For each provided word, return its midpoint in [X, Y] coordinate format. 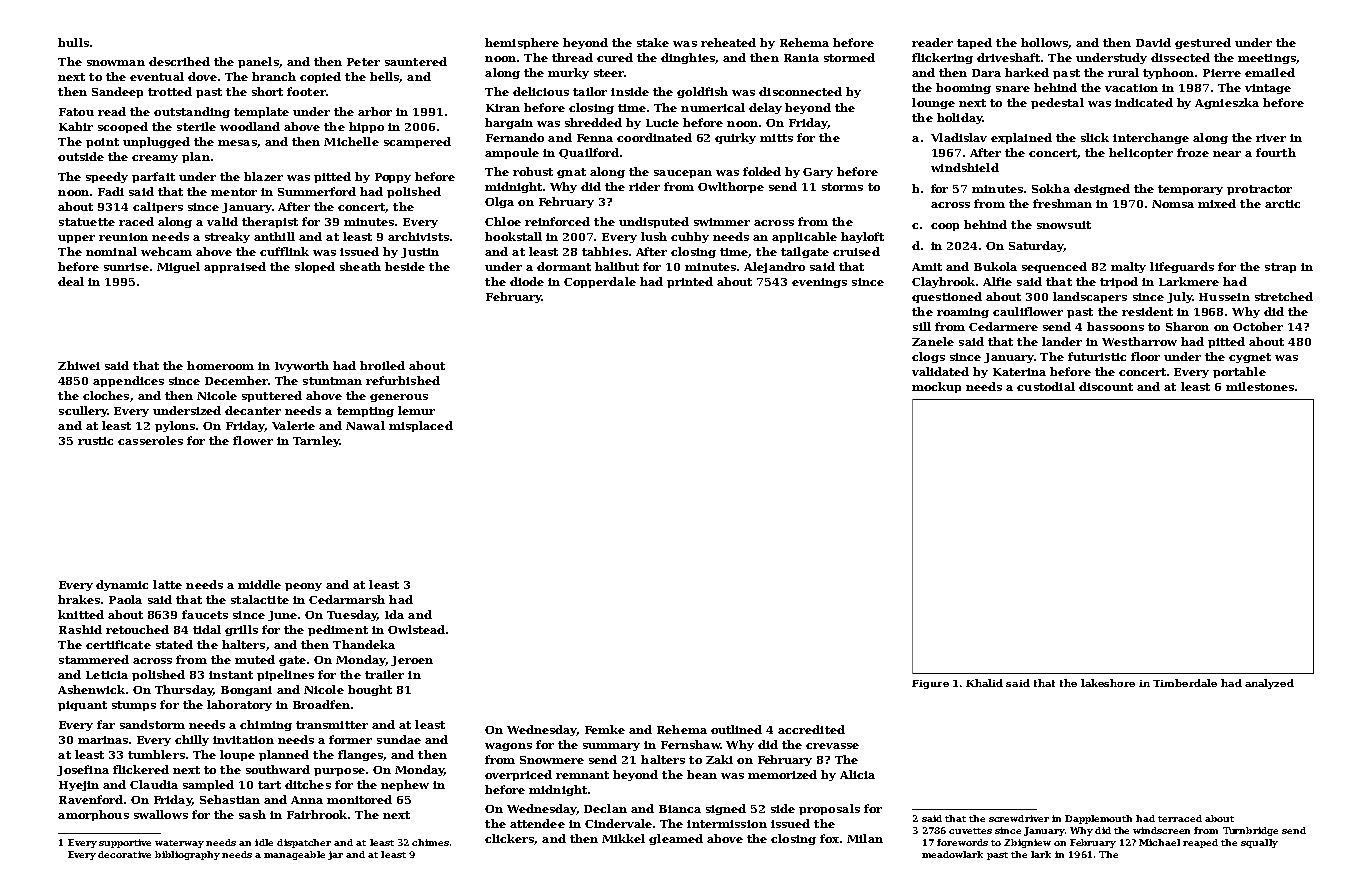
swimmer [722, 222]
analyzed [1269, 684]
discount [1106, 386]
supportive [125, 843]
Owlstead [416, 629]
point [102, 143]
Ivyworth [302, 366]
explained [1021, 138]
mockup [936, 387]
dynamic [122, 585]
